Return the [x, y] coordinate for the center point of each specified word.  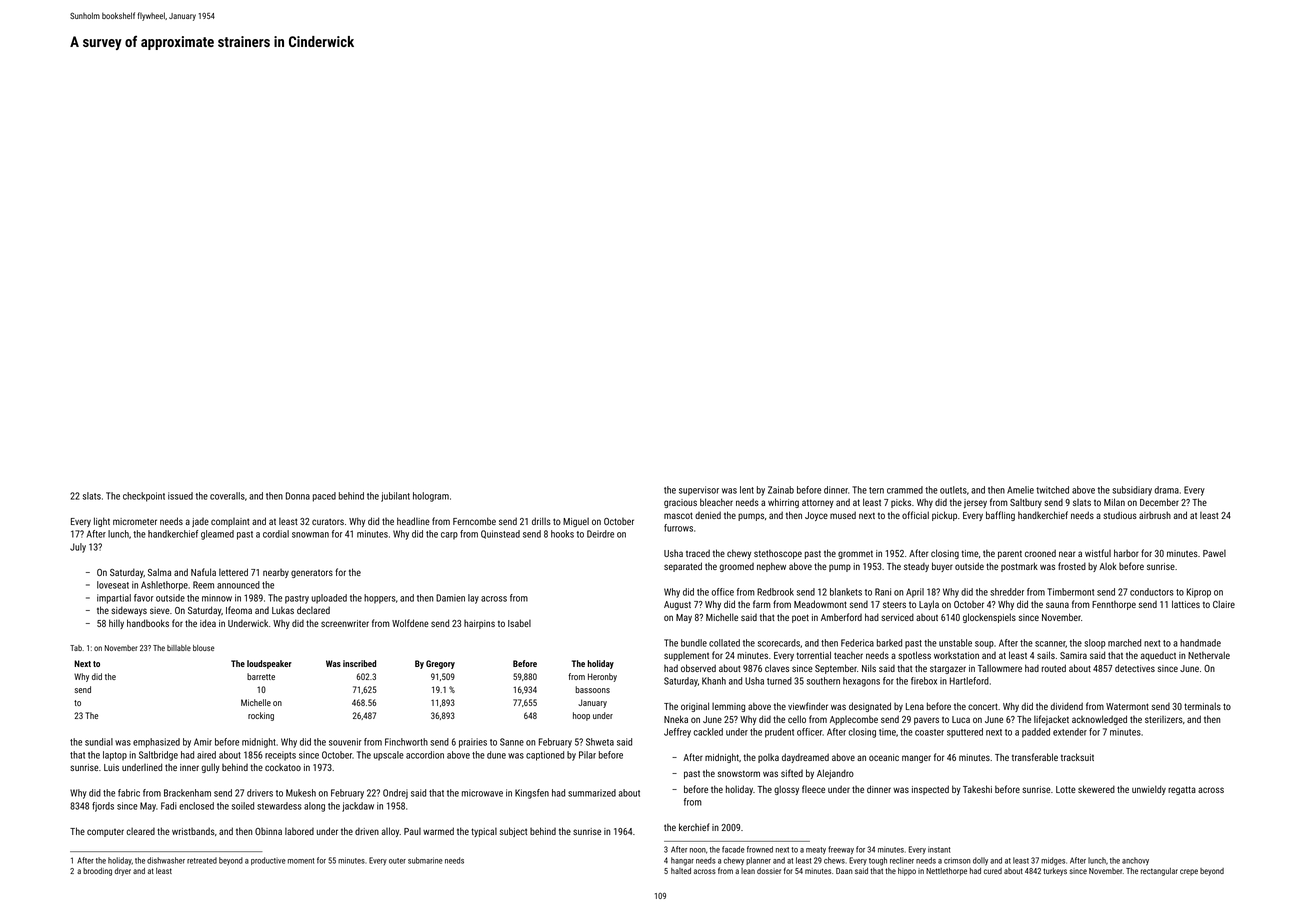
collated [724, 643]
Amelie [1020, 490]
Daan [844, 871]
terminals [1202, 706]
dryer [123, 872]
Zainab [781, 490]
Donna [298, 496]
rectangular [1159, 872]
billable [179, 648]
